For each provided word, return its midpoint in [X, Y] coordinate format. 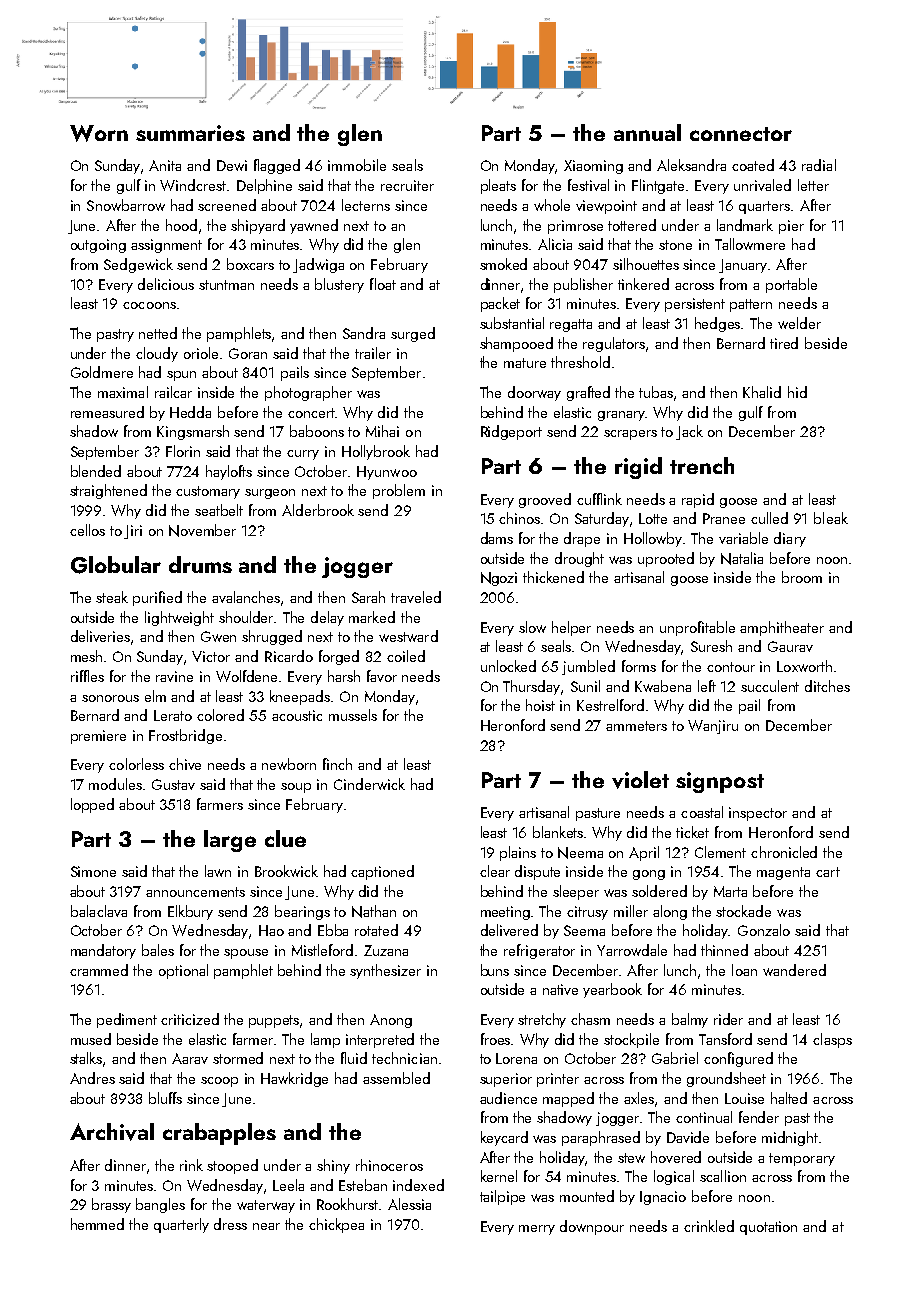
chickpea [336, 1225]
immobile [357, 165]
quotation [768, 1228]
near [266, 1226]
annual [647, 132]
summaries [190, 133]
